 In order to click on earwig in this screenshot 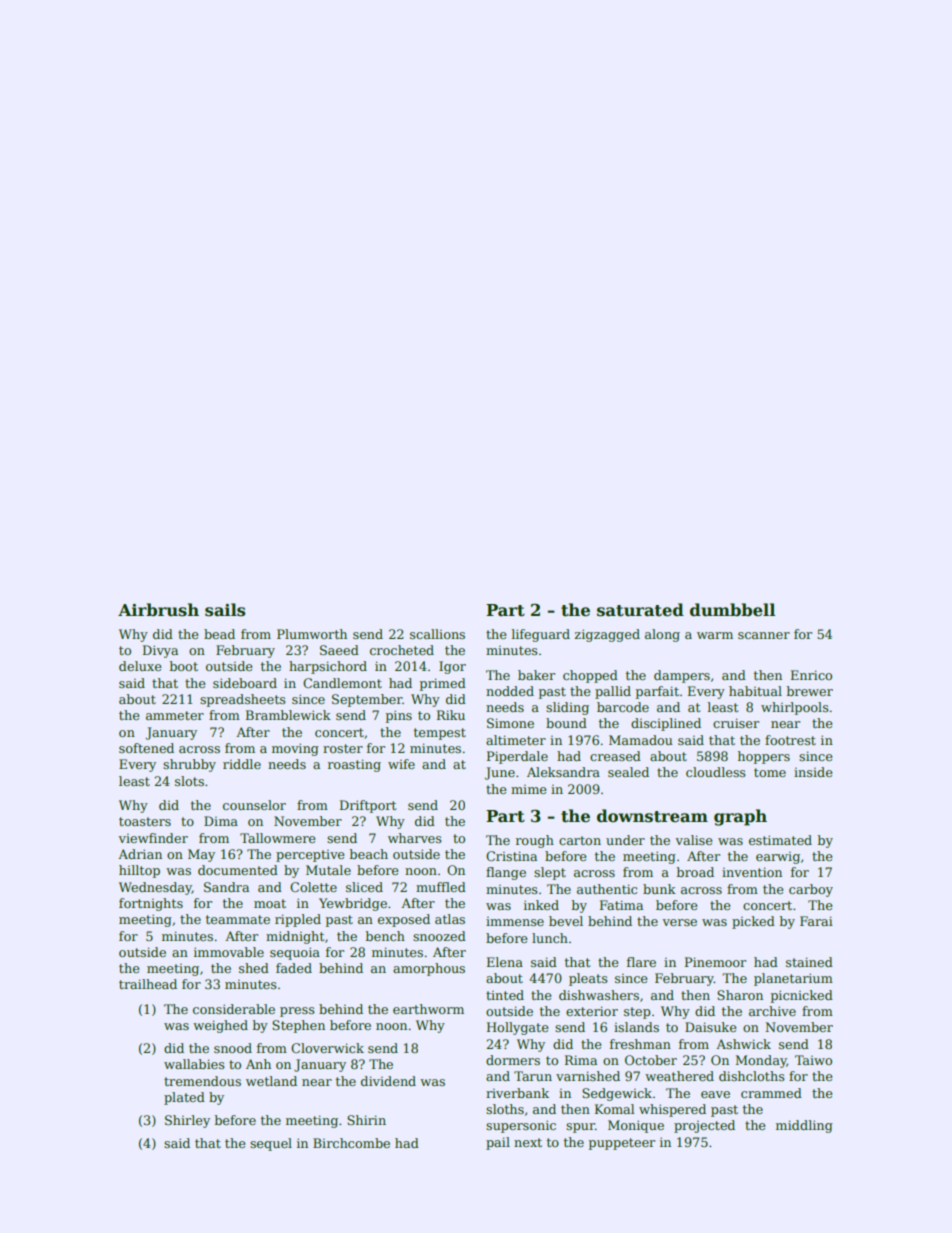, I will do `click(778, 858)`.
